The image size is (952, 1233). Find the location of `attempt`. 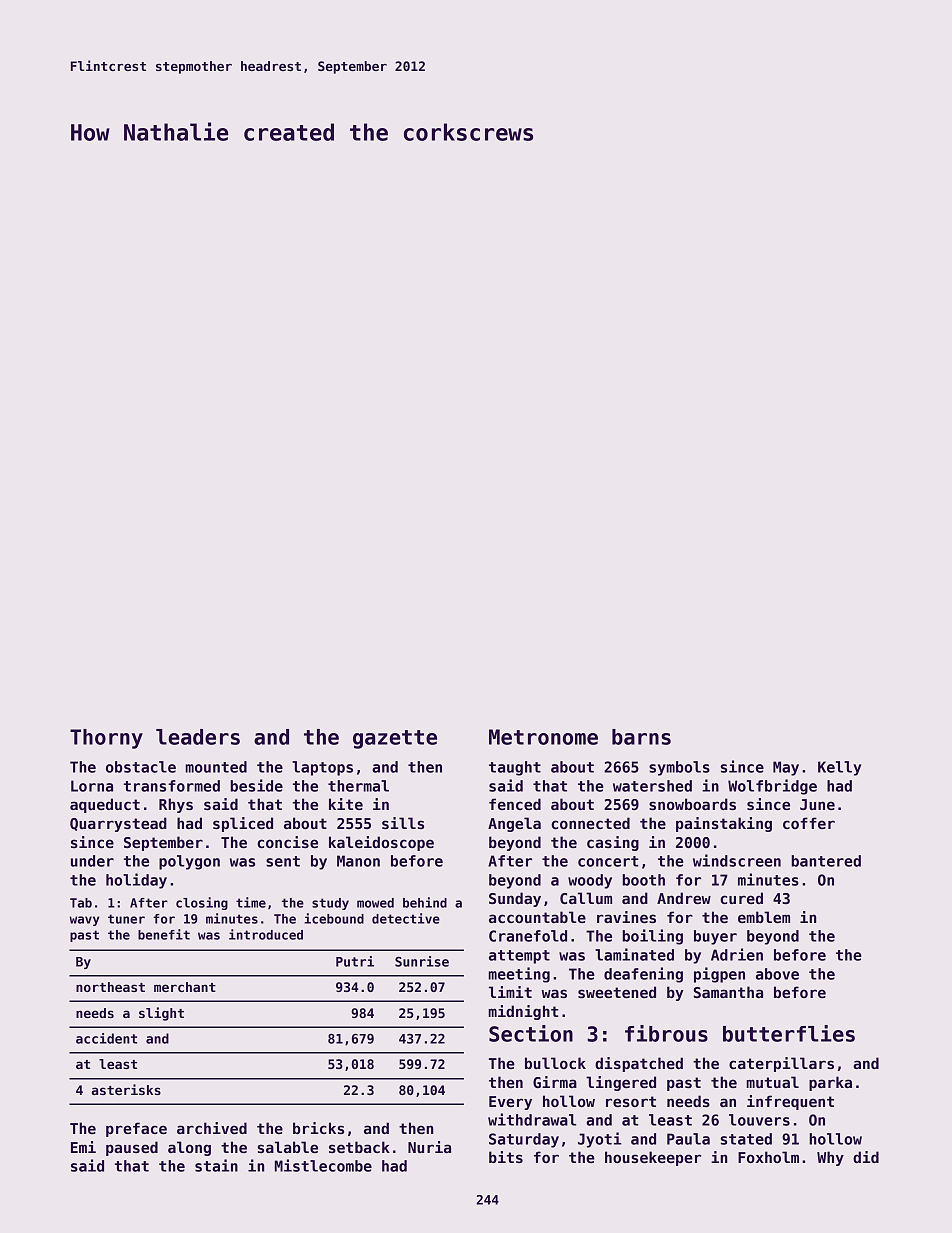

attempt is located at coordinates (519, 957).
